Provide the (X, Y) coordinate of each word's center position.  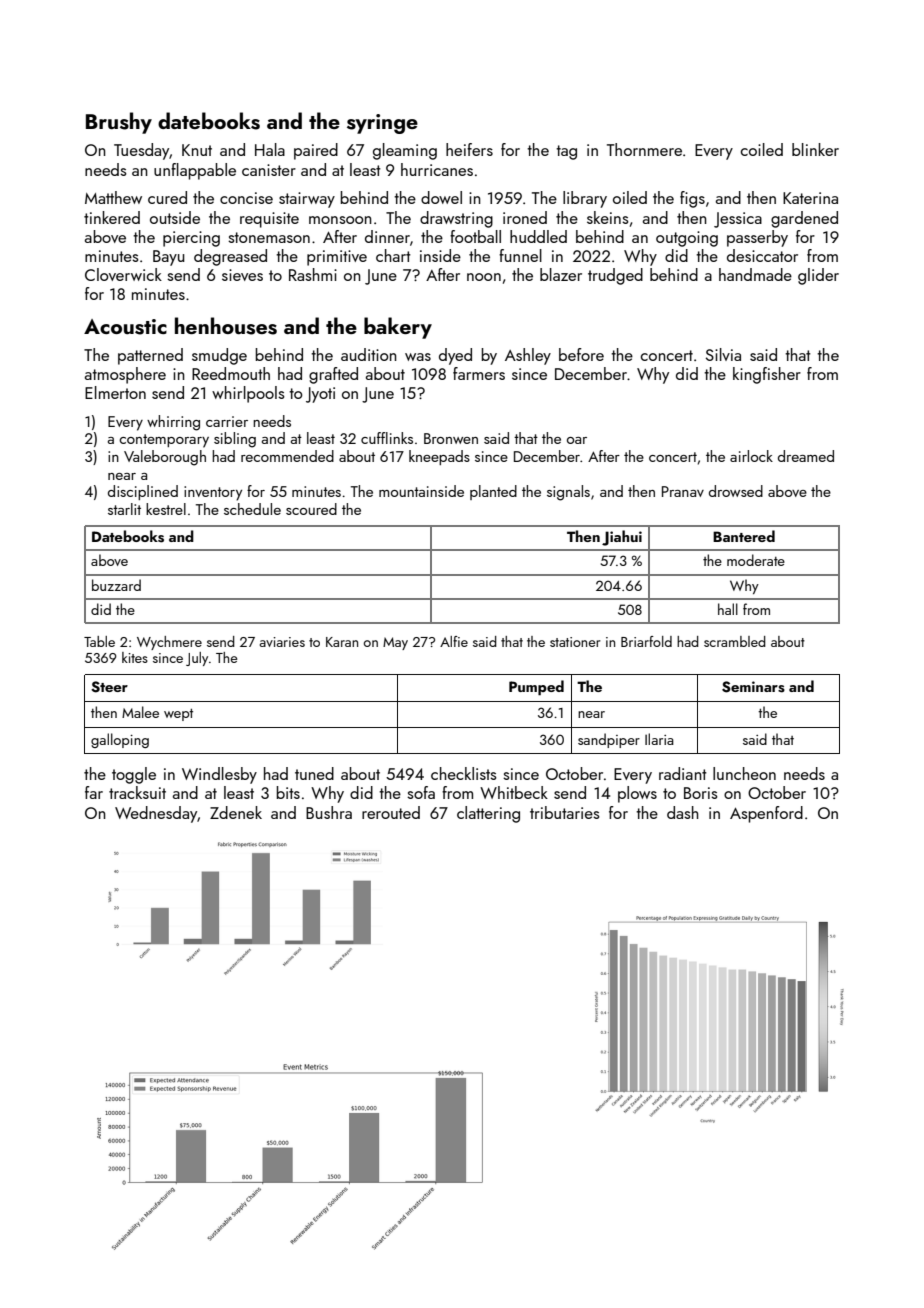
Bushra (329, 812)
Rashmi (313, 274)
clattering (488, 814)
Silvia (723, 354)
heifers (469, 149)
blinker (815, 149)
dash (683, 812)
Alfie (454, 641)
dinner (387, 236)
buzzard (116, 585)
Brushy (119, 123)
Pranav (683, 491)
